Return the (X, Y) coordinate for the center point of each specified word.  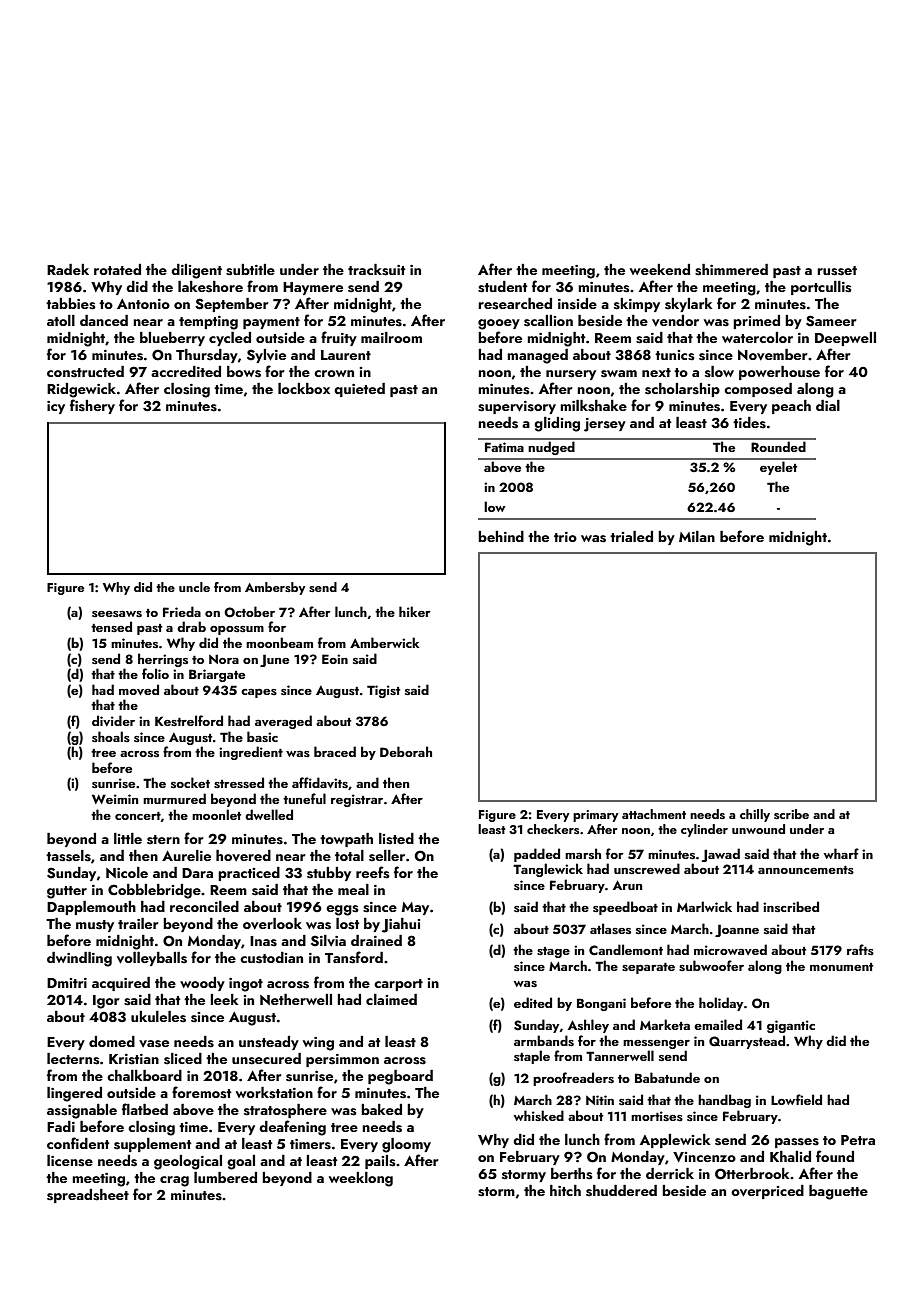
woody (202, 984)
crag (174, 1181)
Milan (697, 536)
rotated (117, 269)
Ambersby (275, 588)
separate (648, 968)
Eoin (335, 659)
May (415, 908)
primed (756, 322)
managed (537, 356)
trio (565, 537)
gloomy (406, 1145)
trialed (631, 536)
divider (113, 720)
